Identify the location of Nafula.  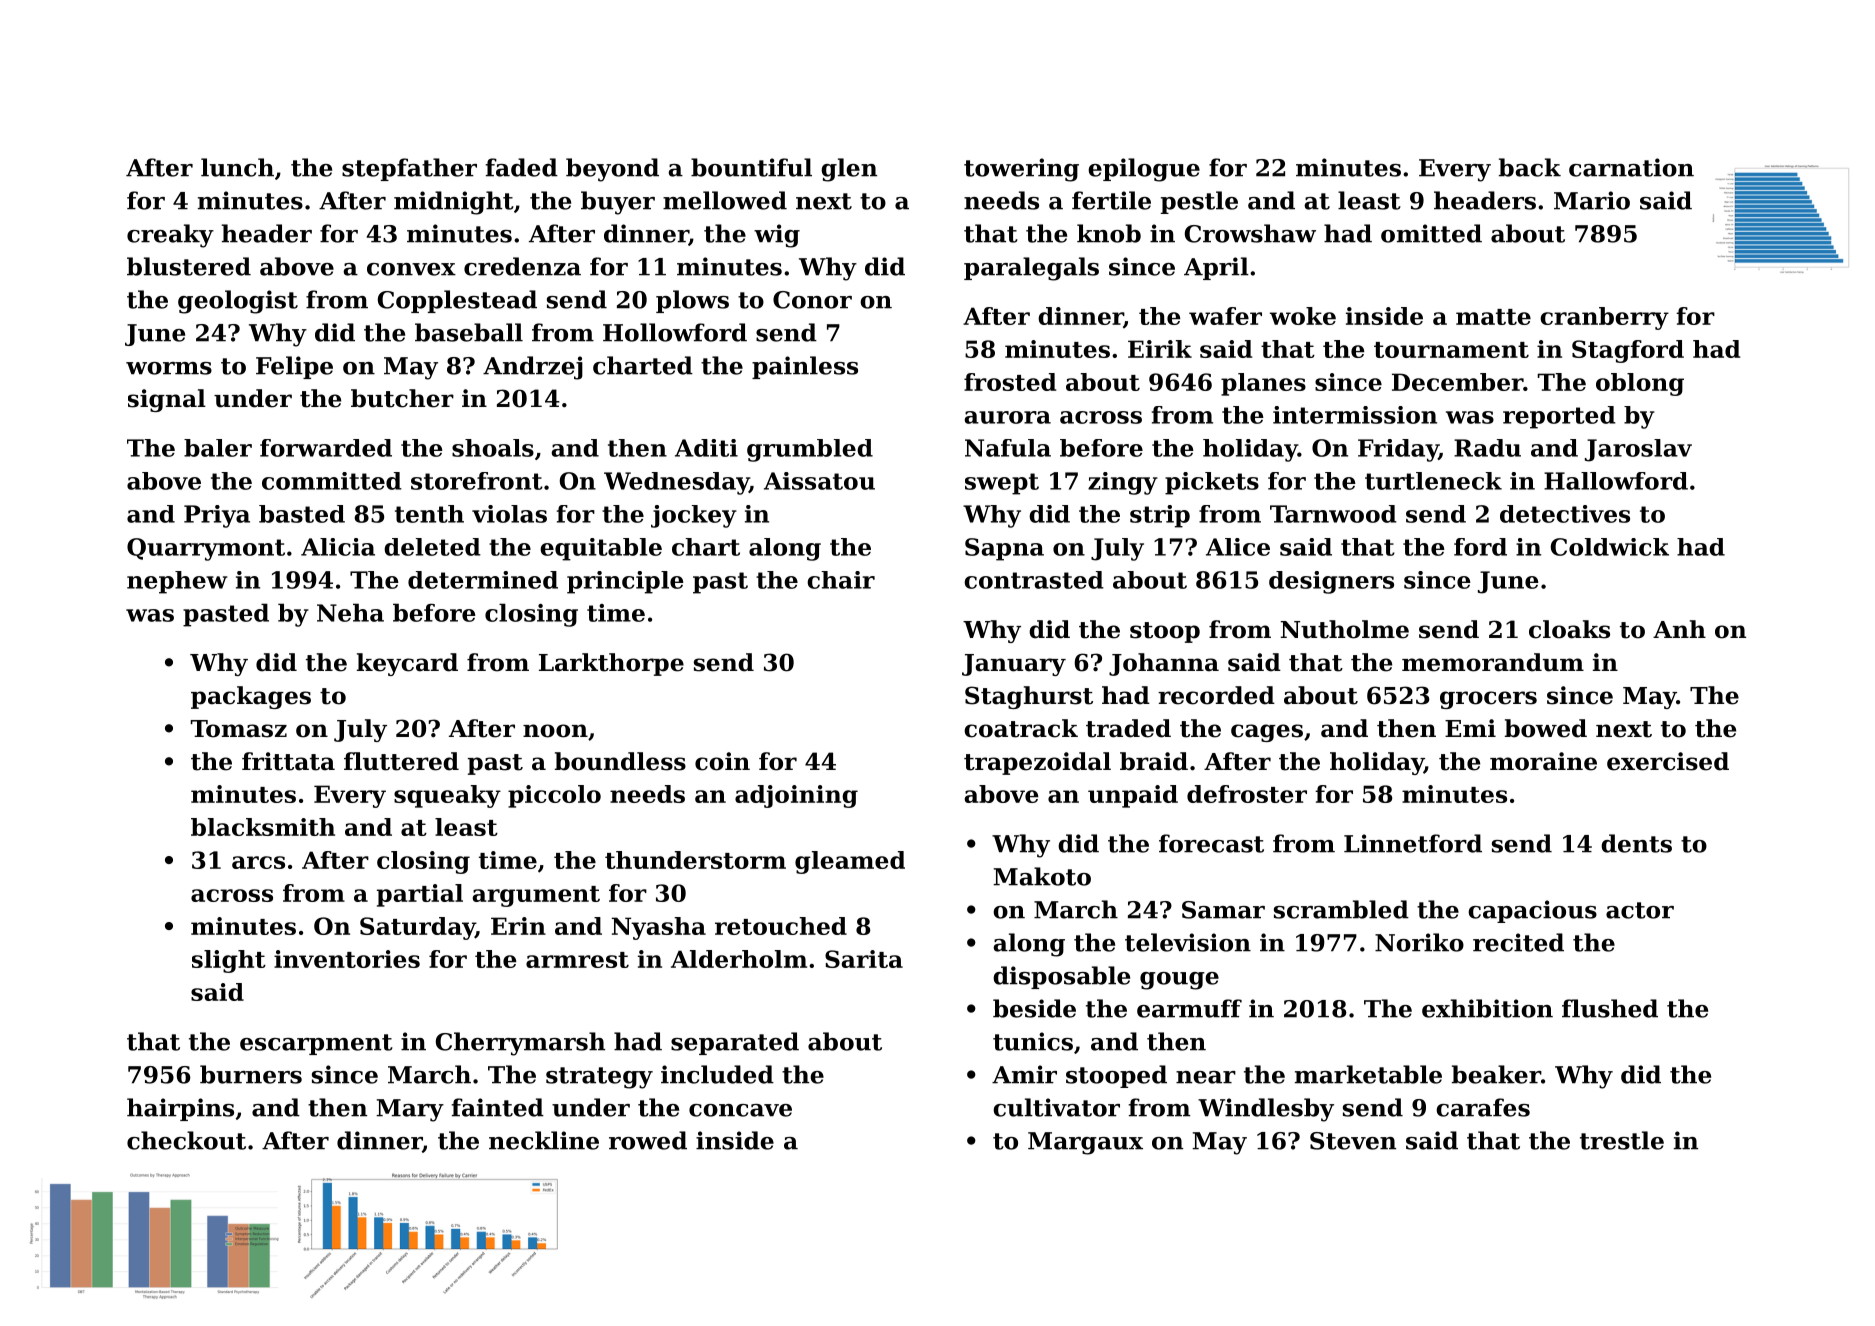
(1008, 448).
